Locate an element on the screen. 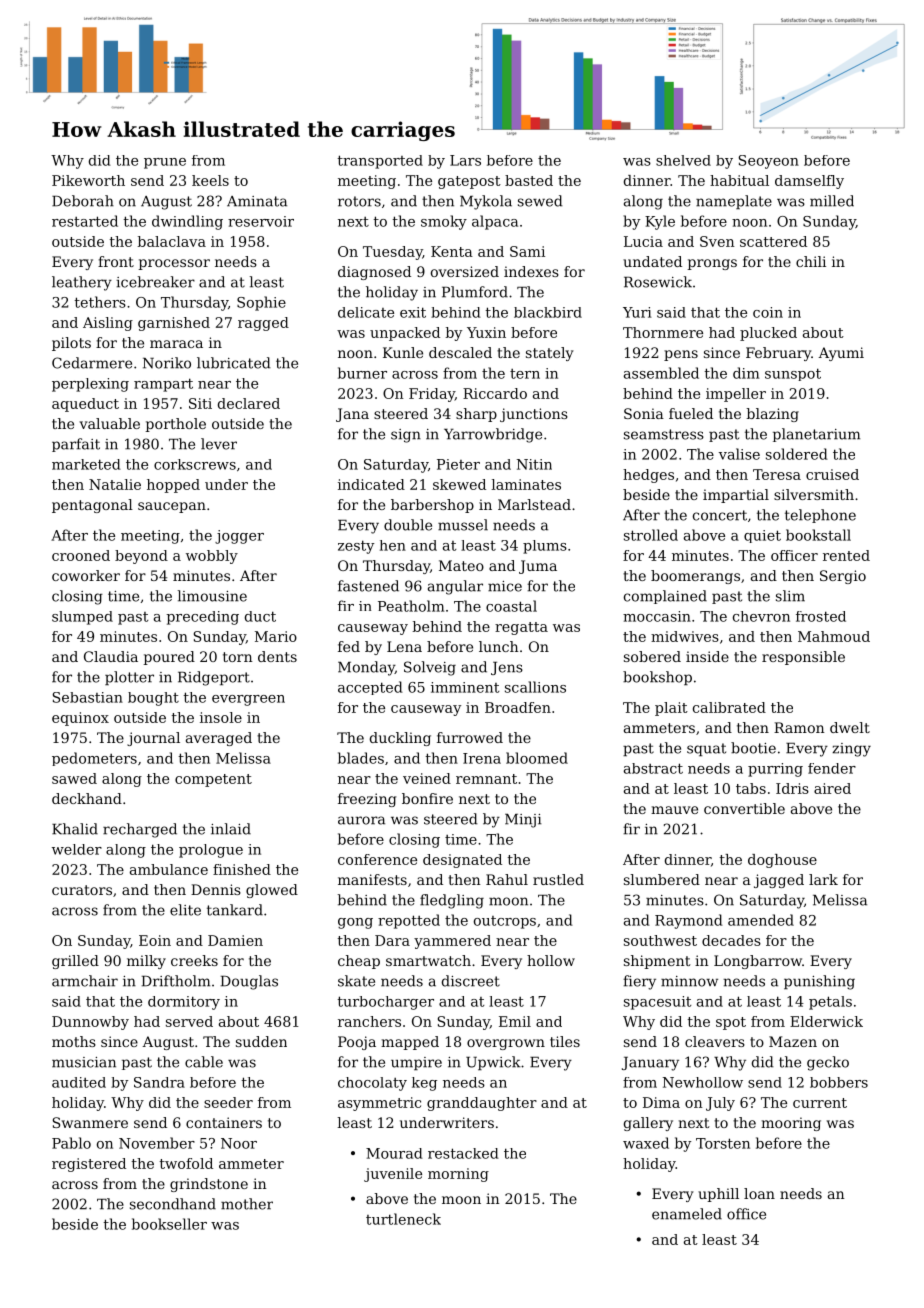  exit is located at coordinates (413, 312).
